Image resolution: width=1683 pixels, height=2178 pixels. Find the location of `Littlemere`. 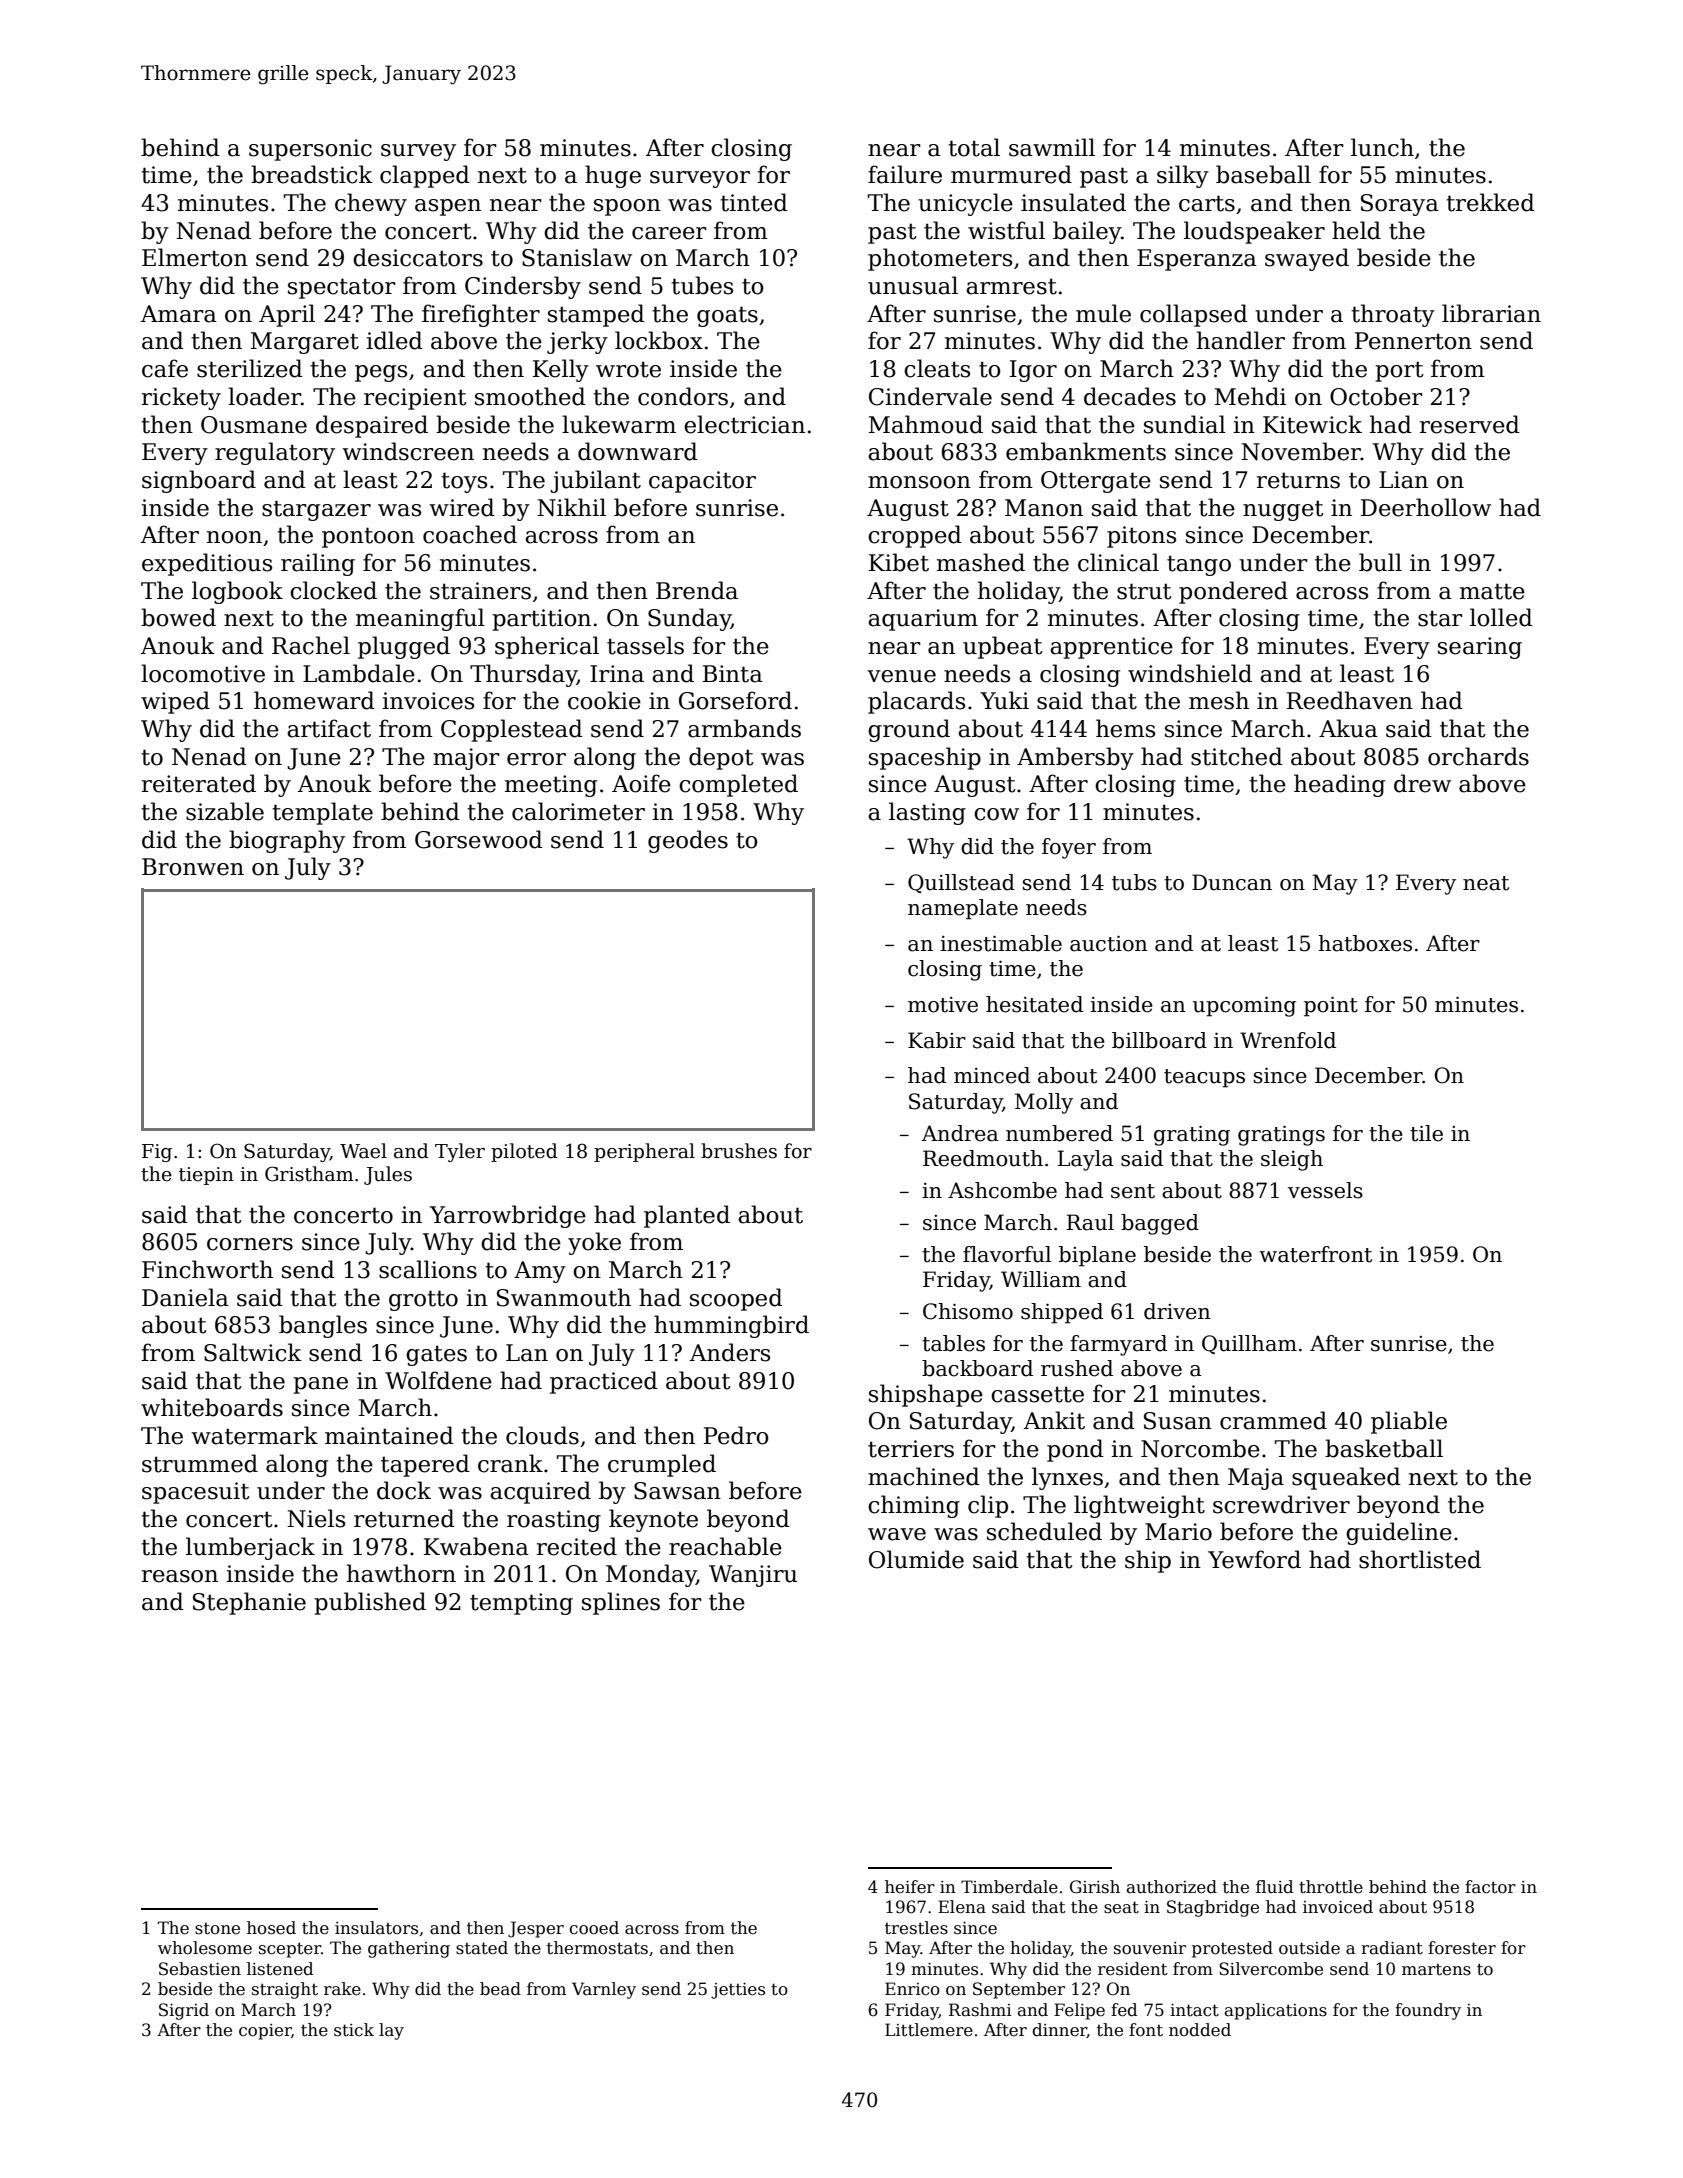

Littlemere is located at coordinates (929, 2030).
